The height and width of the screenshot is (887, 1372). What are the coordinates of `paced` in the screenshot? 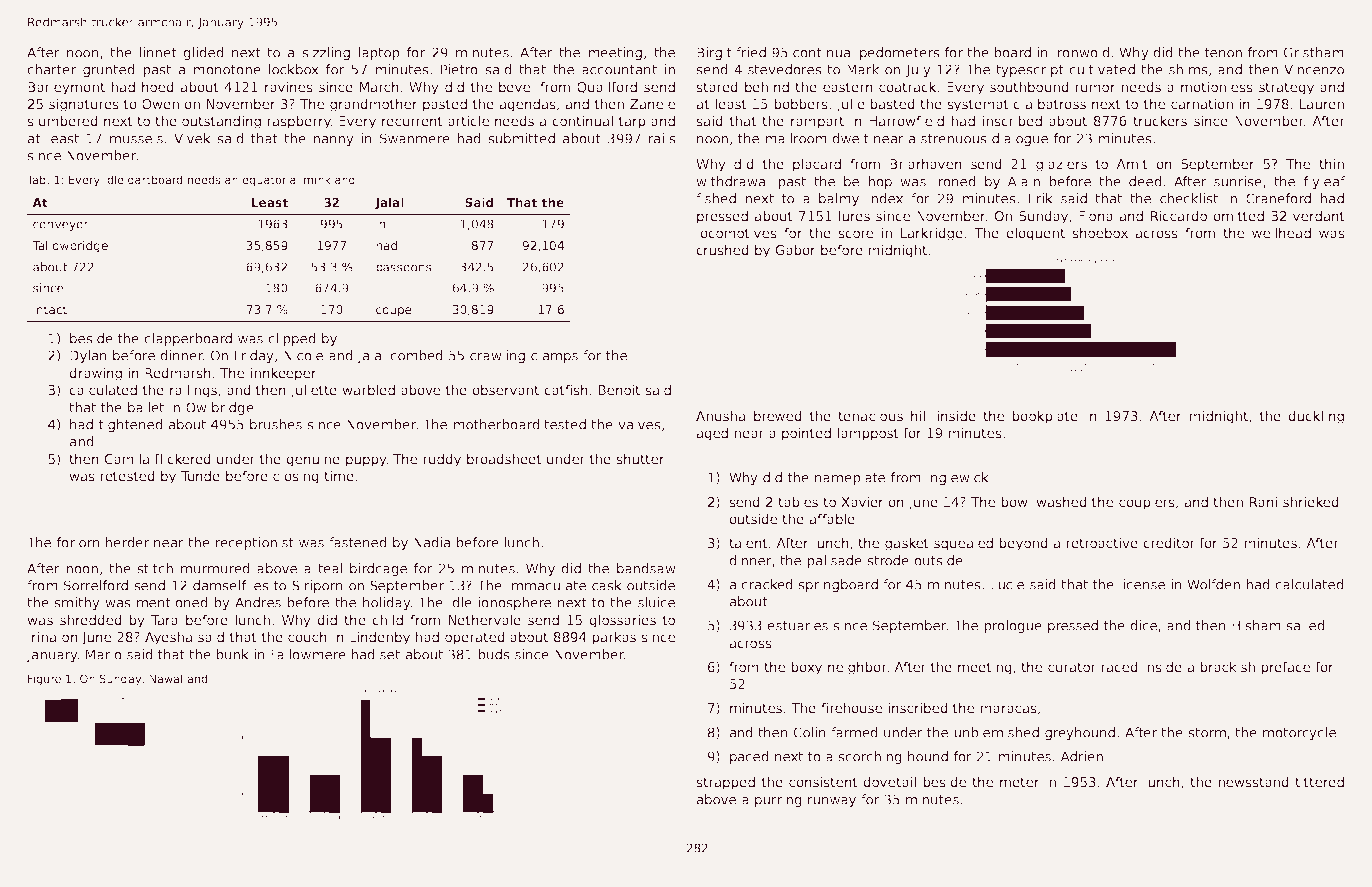 It's located at (749, 757).
